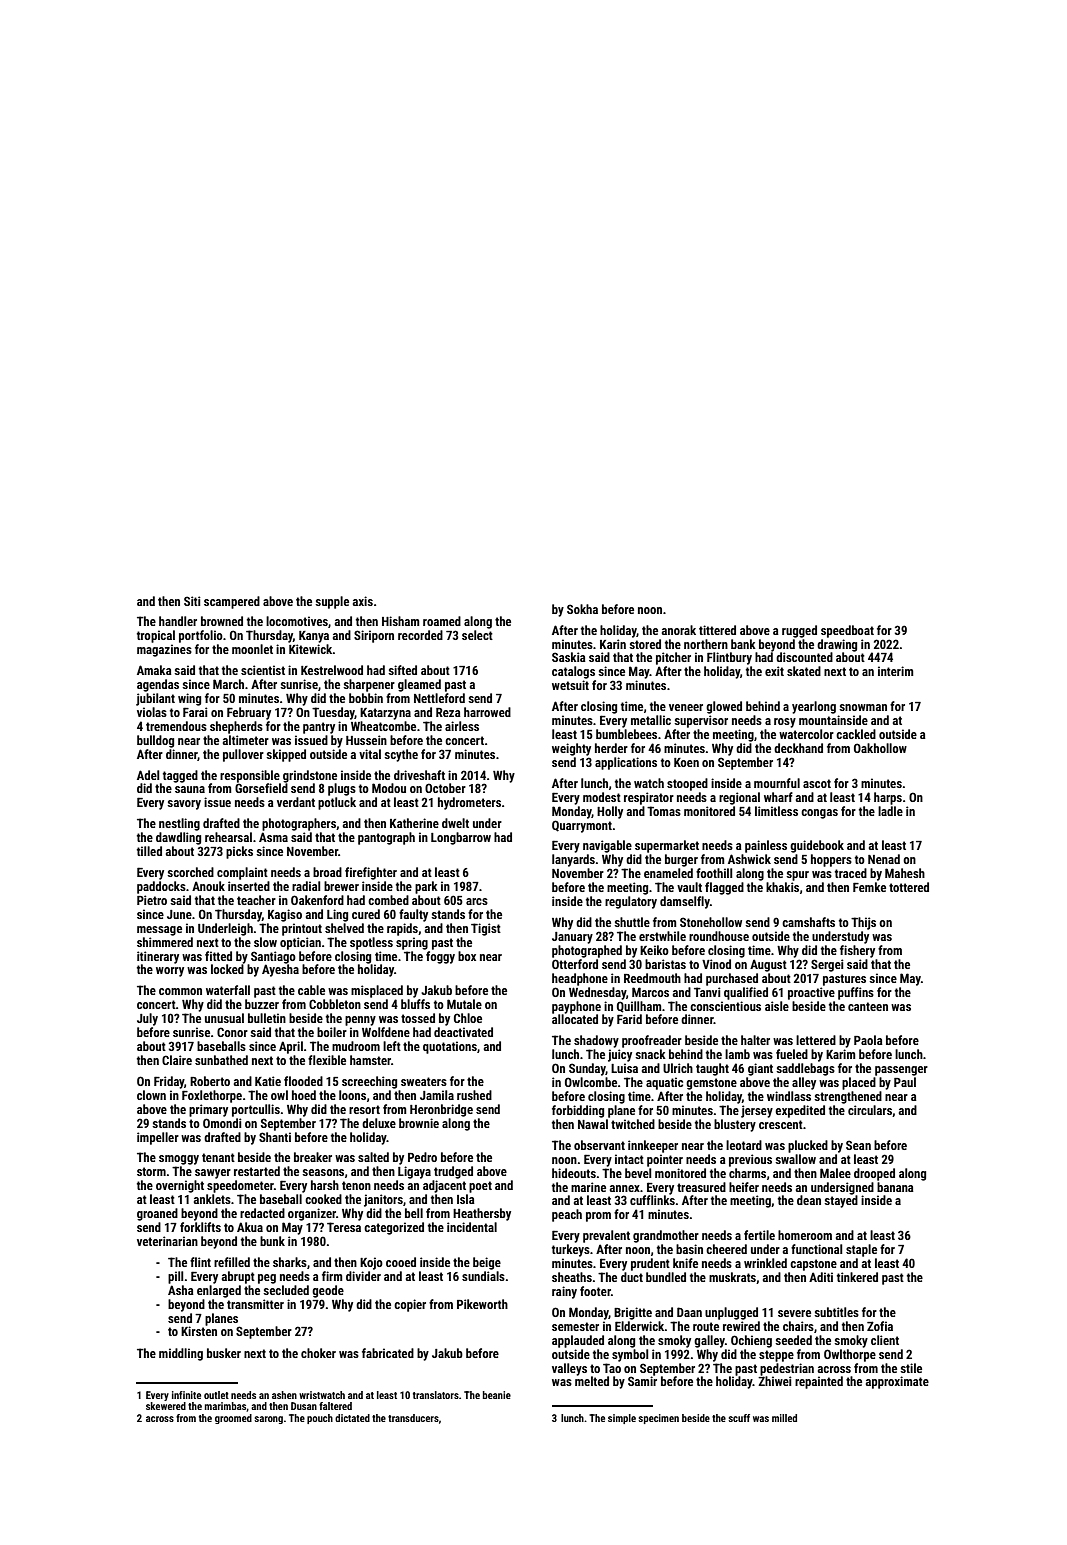 Image resolution: width=1067 pixels, height=1545 pixels. Describe the element at coordinates (890, 811) in the document. I see `ladle` at that location.
